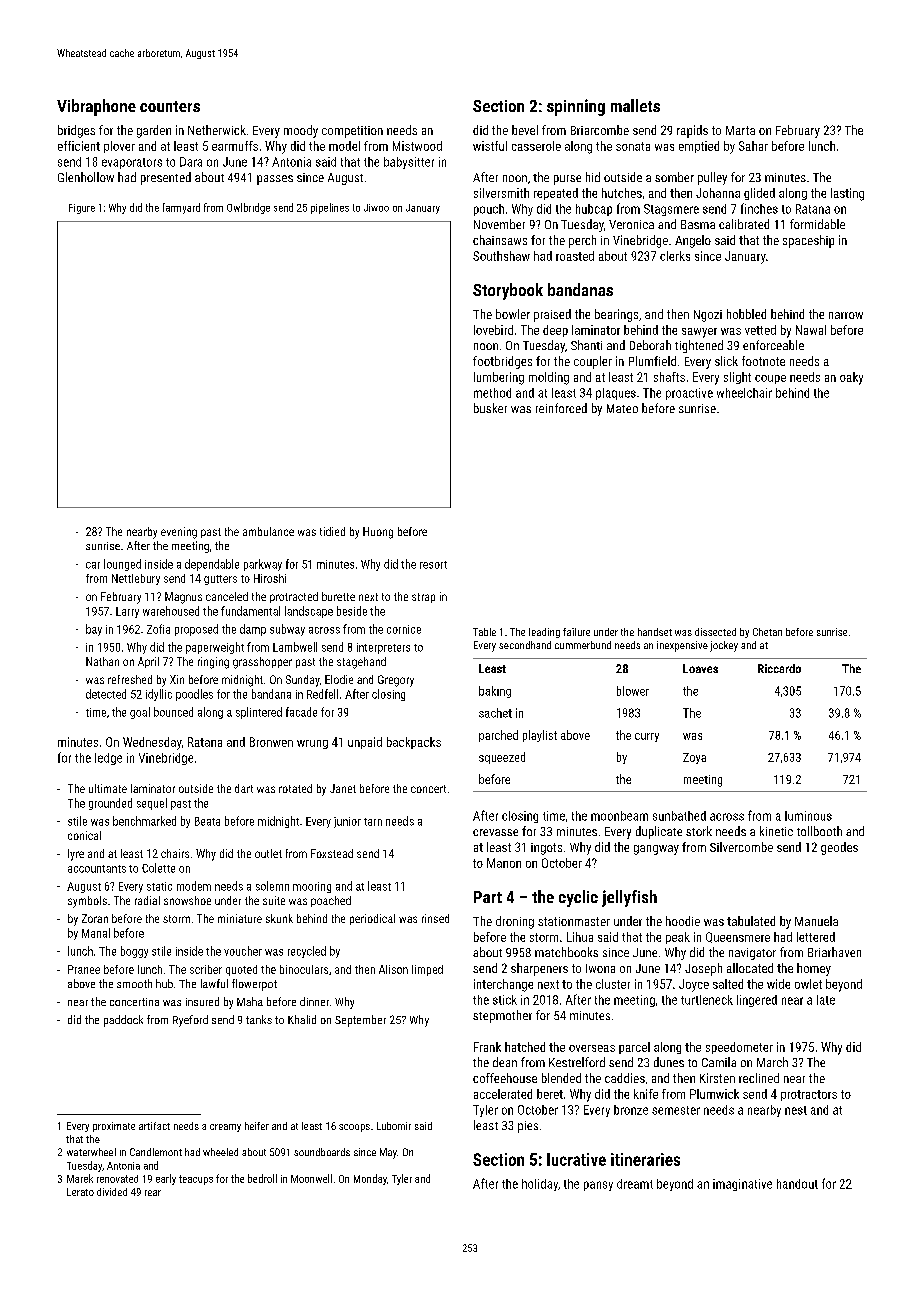 This document has width=924, height=1308. Describe the element at coordinates (576, 107) in the document. I see `spinning` at that location.
